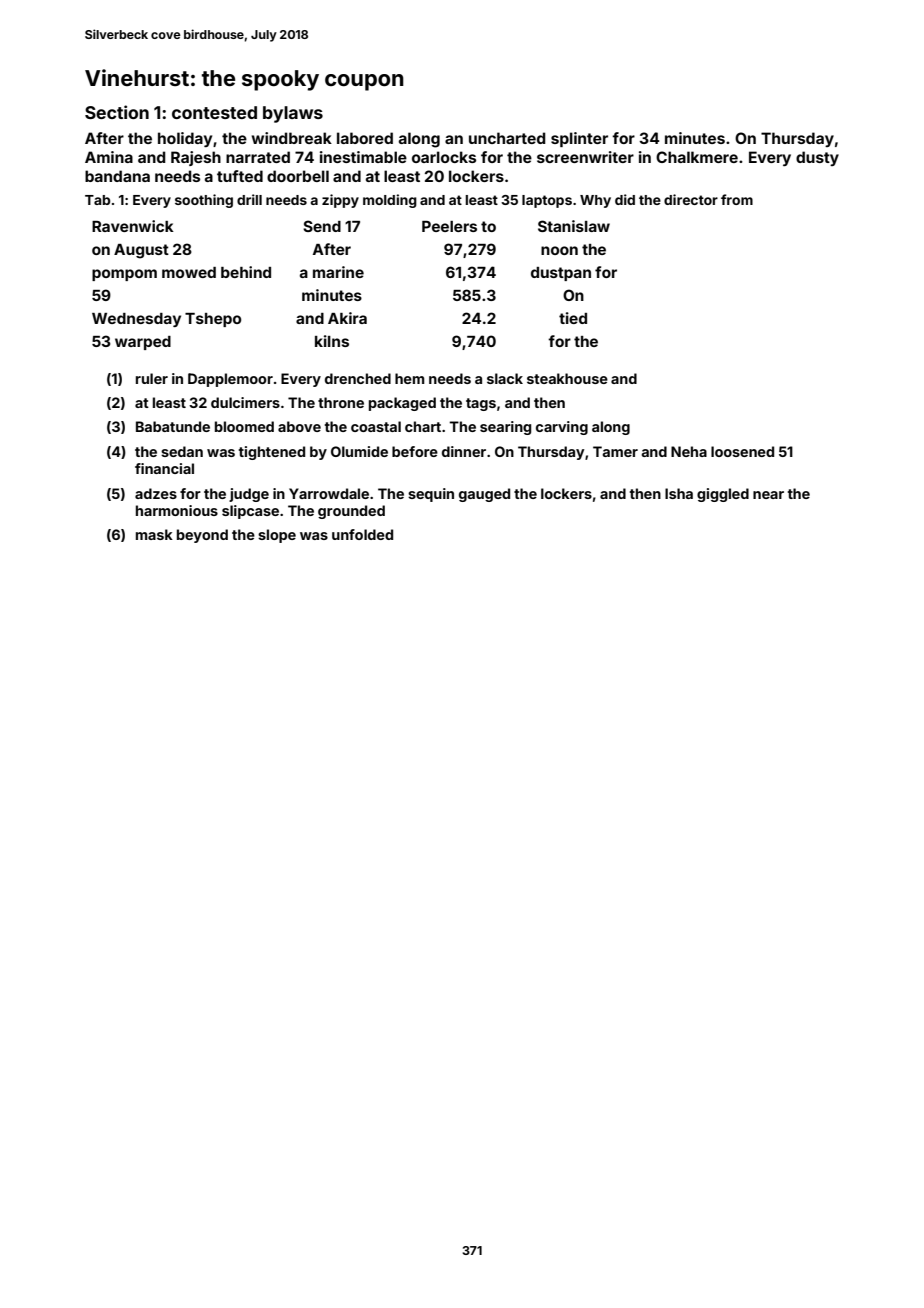  What do you see at coordinates (697, 157) in the screenshot?
I see `Chalkmere` at bounding box center [697, 157].
